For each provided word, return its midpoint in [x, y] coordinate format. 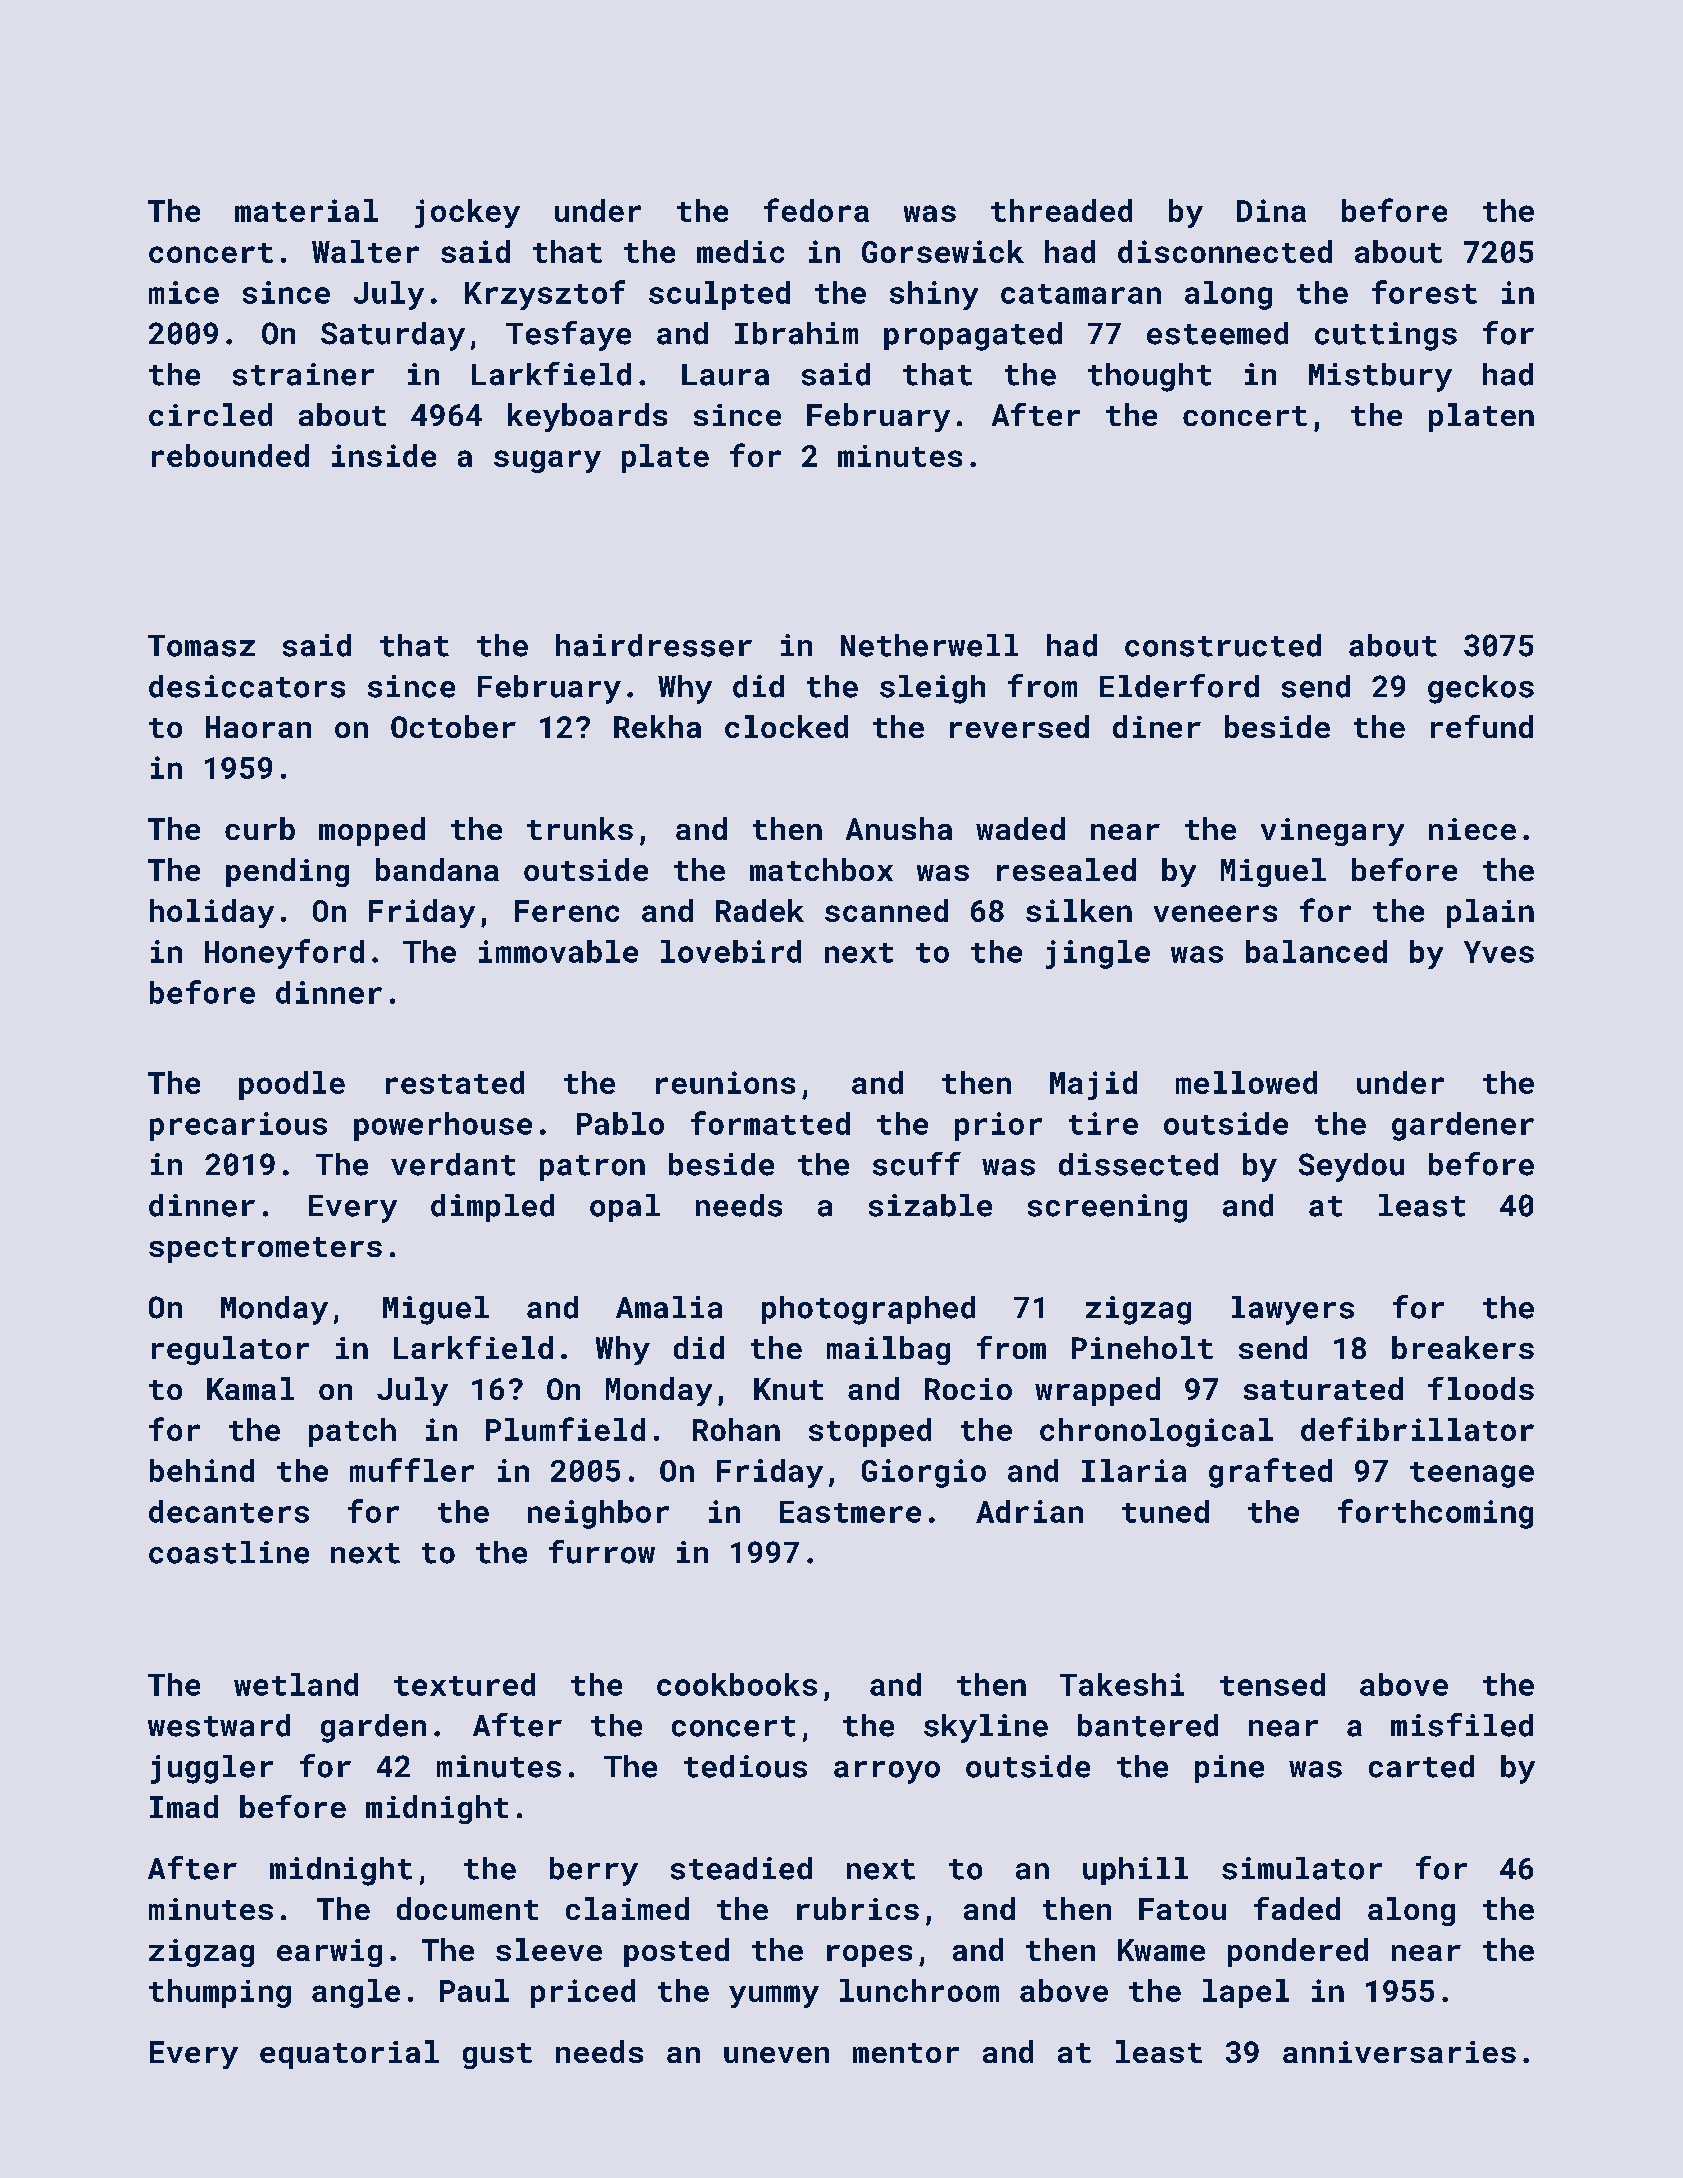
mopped [372, 831]
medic [740, 251]
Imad [184, 1806]
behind [202, 1470]
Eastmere [850, 1512]
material [306, 210]
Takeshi [1122, 1684]
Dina [1271, 210]
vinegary [1332, 832]
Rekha [657, 726]
